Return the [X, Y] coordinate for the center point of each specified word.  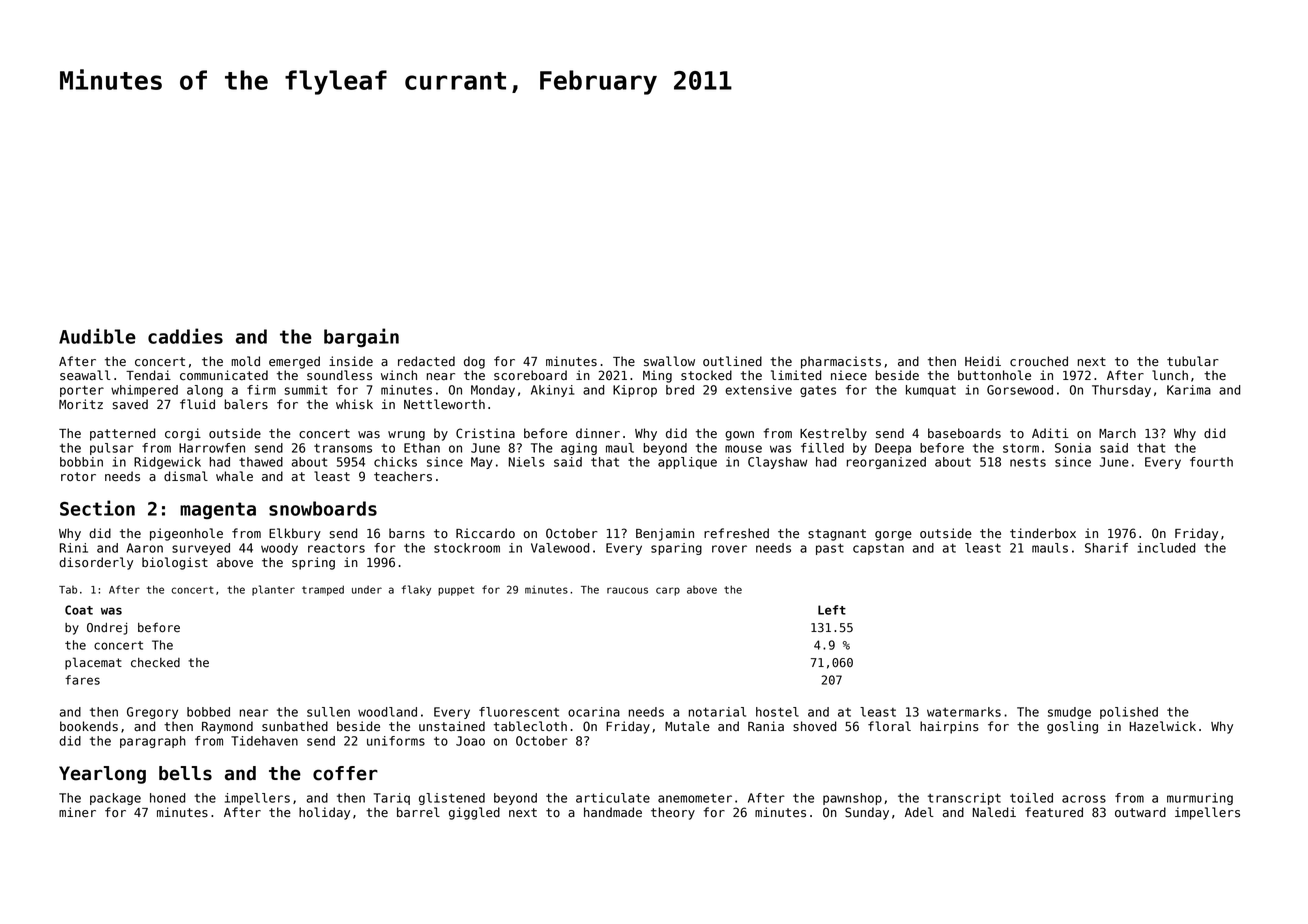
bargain [361, 337]
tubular [1193, 361]
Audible [97, 336]
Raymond [227, 727]
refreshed [736, 533]
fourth [1211, 462]
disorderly [96, 563]
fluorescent [519, 712]
